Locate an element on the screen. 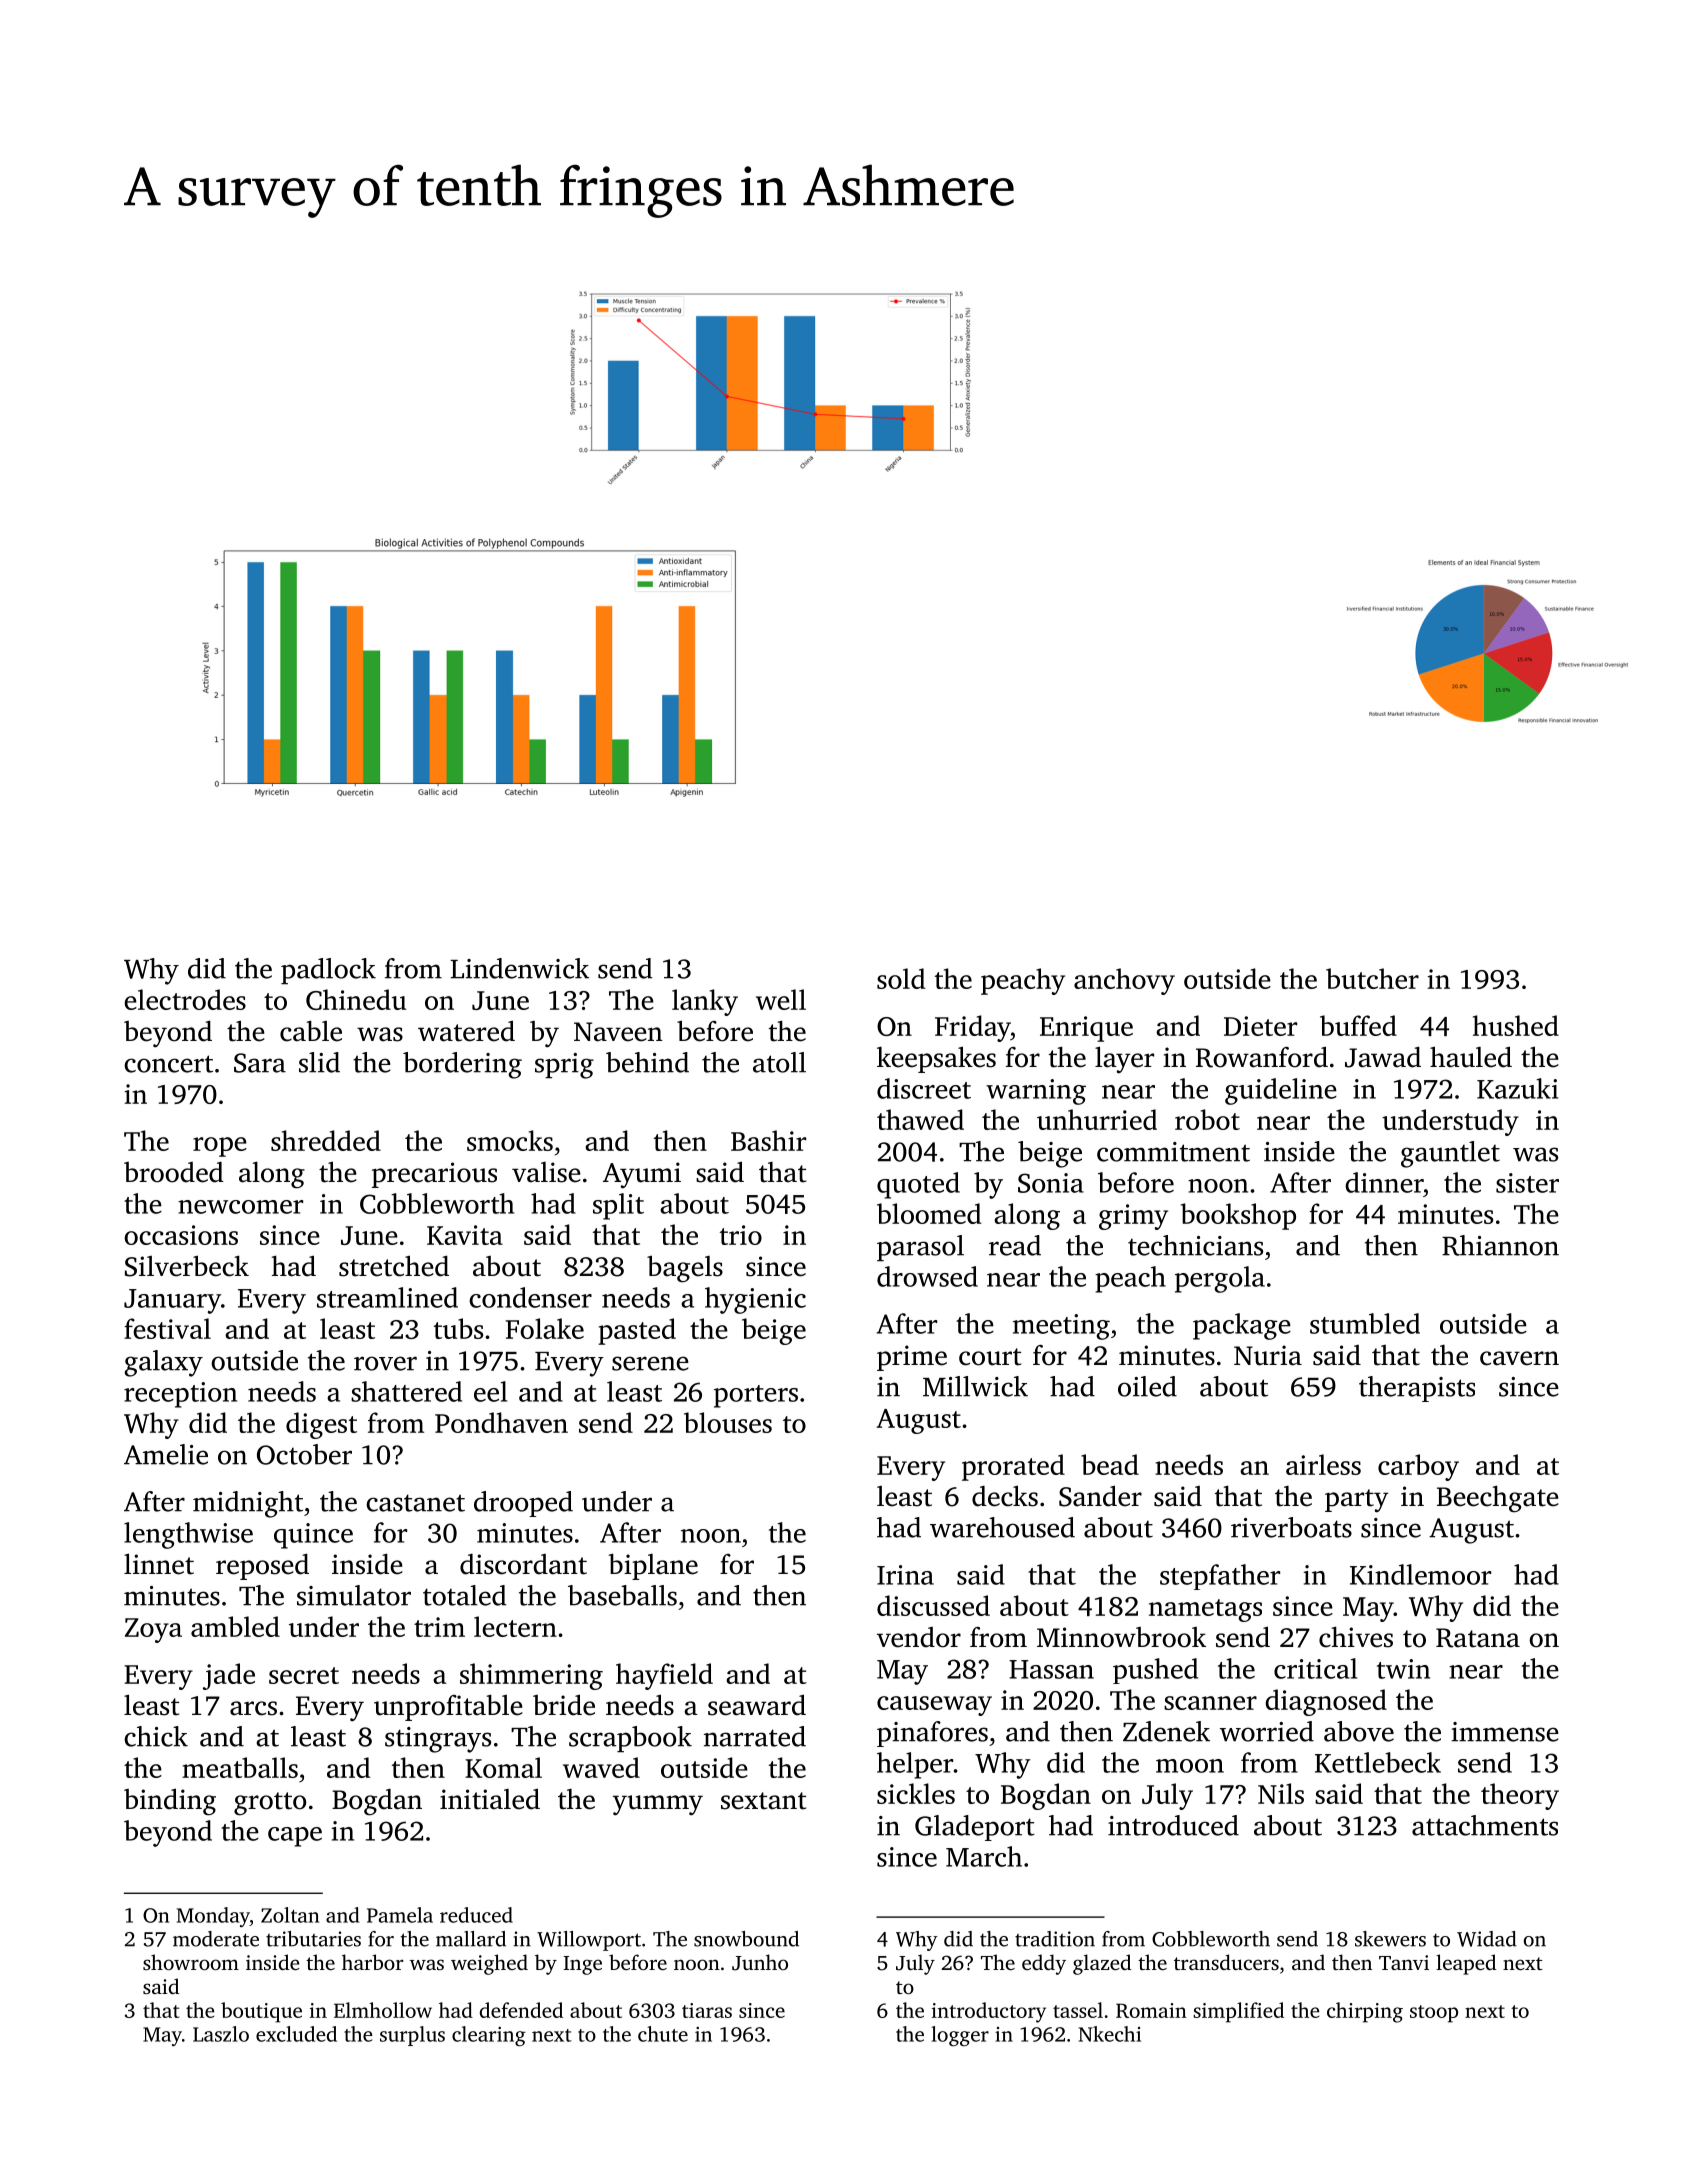 The width and height of the screenshot is (1683, 2178). Sander is located at coordinates (1100, 1496).
